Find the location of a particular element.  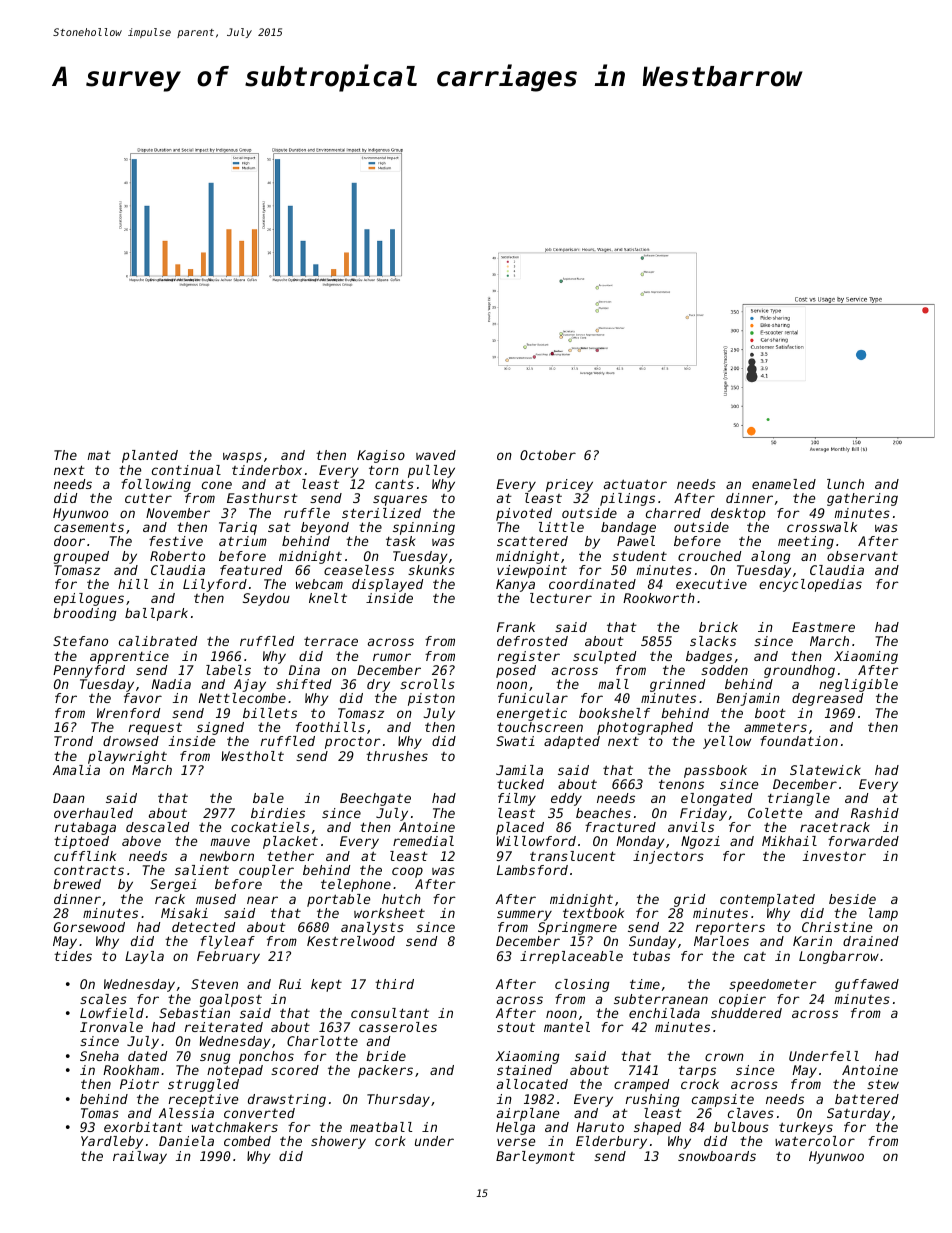

negligible is located at coordinates (858, 685).
